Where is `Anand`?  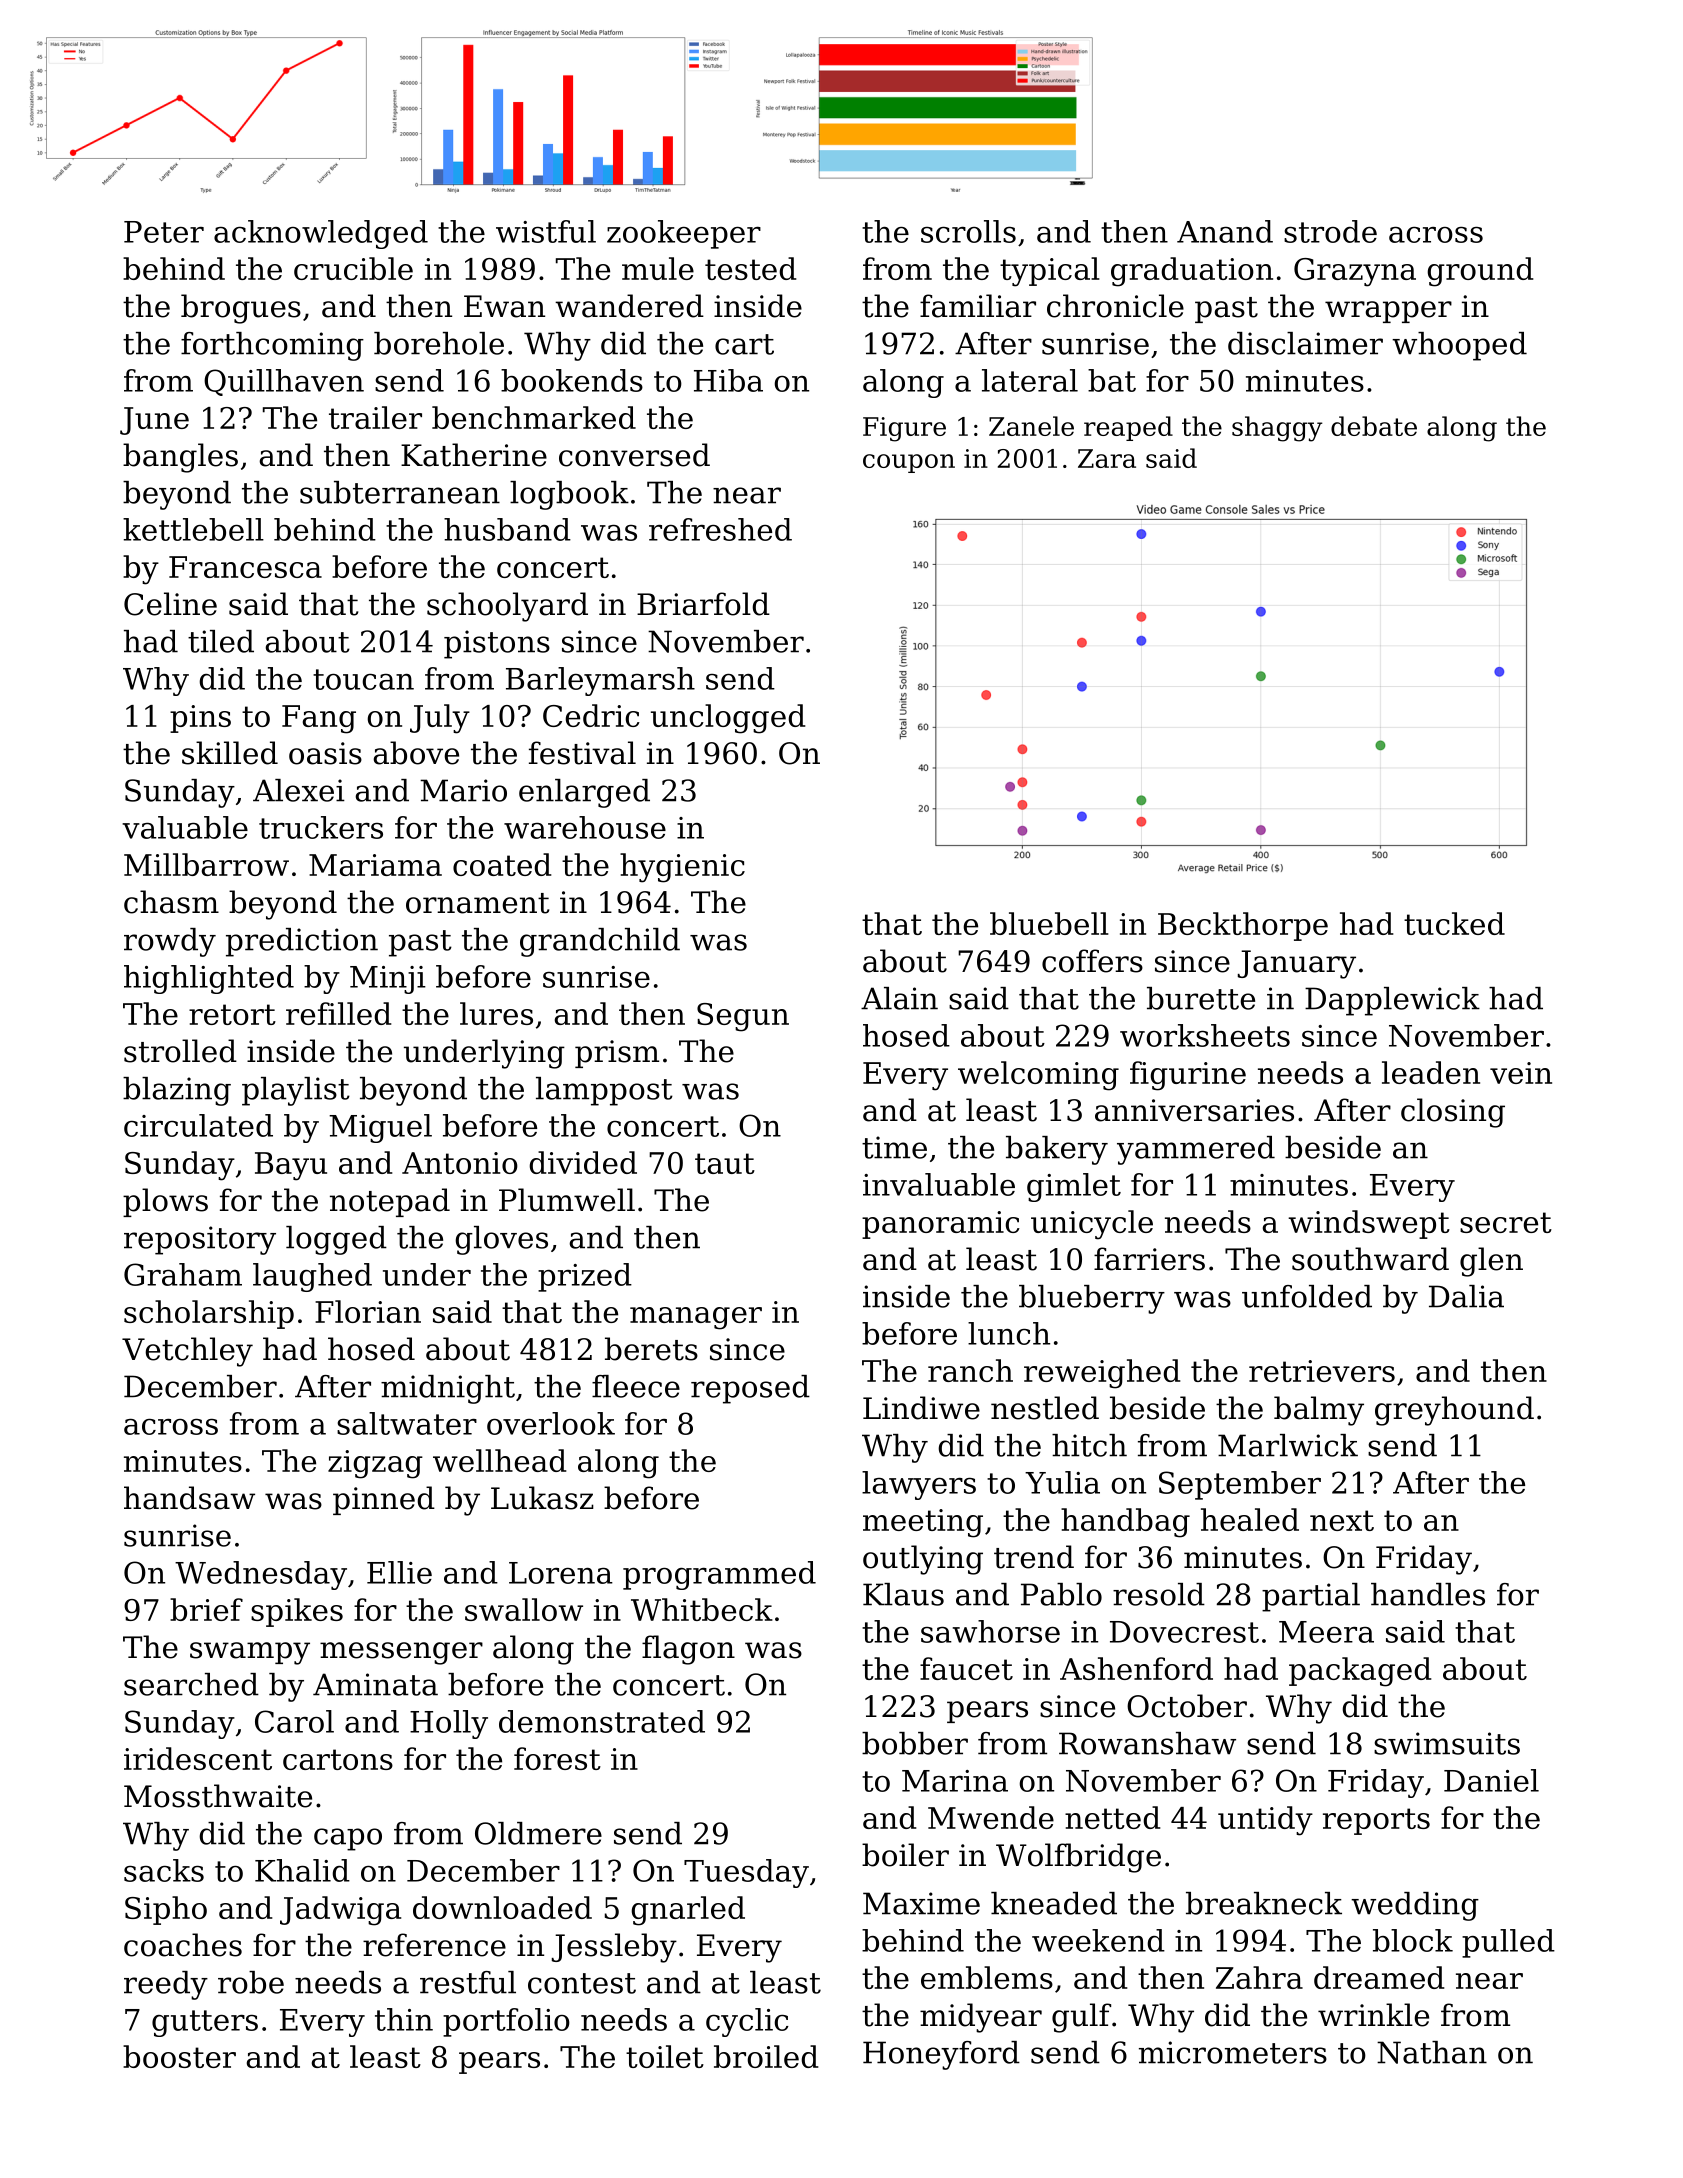
Anand is located at coordinates (1225, 231).
